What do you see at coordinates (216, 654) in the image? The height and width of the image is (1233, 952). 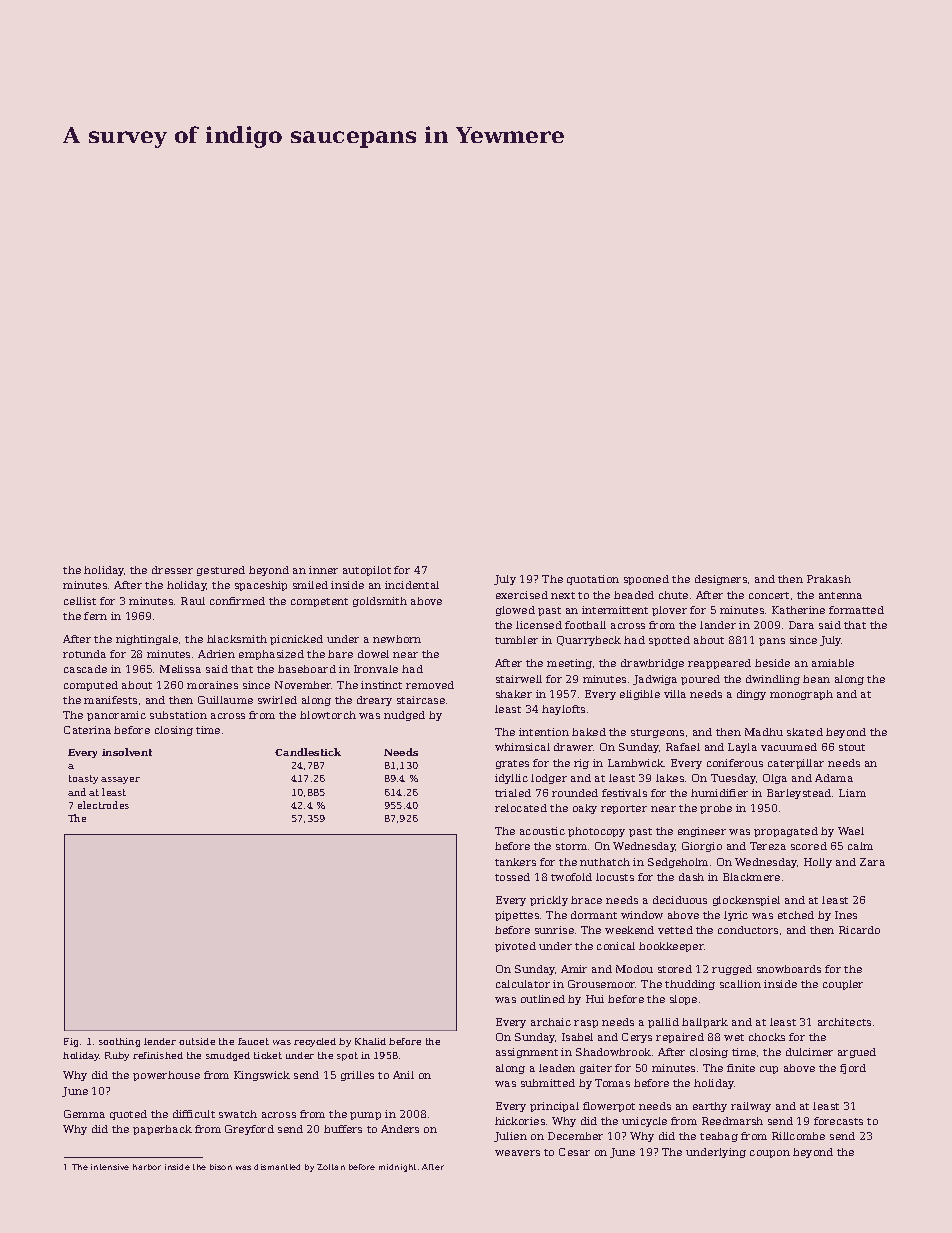 I see `Adrien` at bounding box center [216, 654].
